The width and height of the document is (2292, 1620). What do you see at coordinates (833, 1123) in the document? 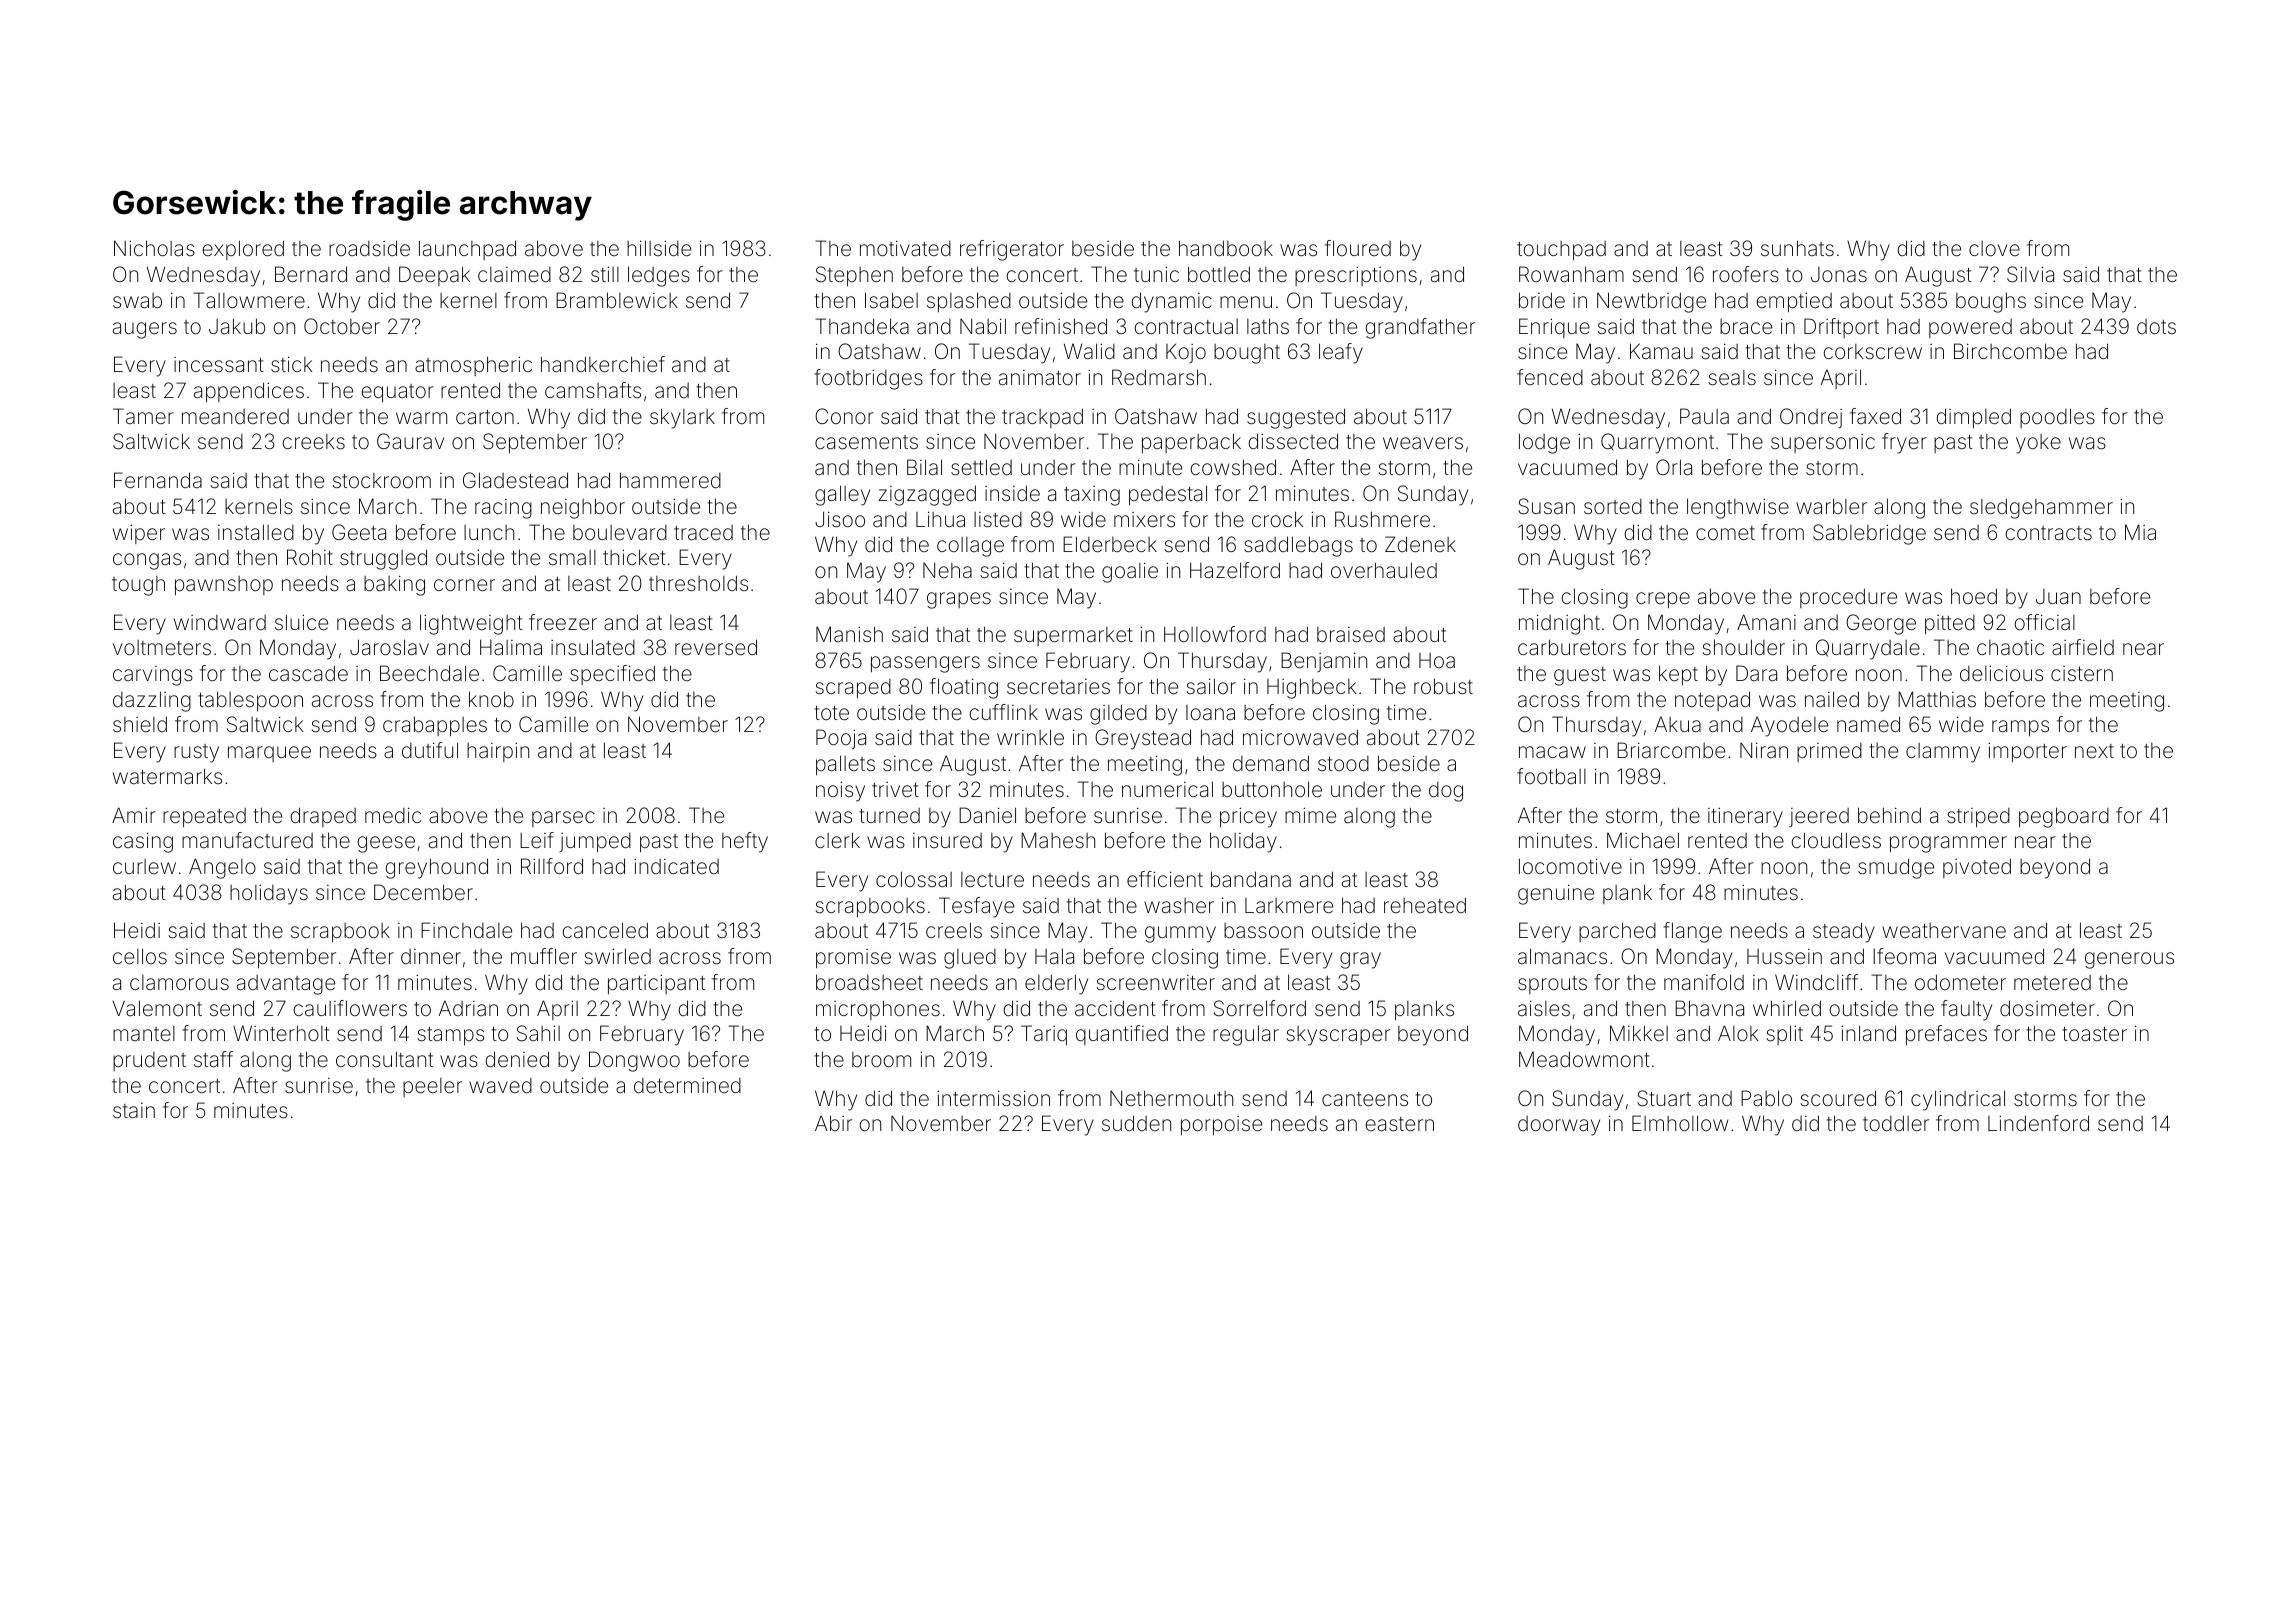
I see `Abir` at bounding box center [833, 1123].
